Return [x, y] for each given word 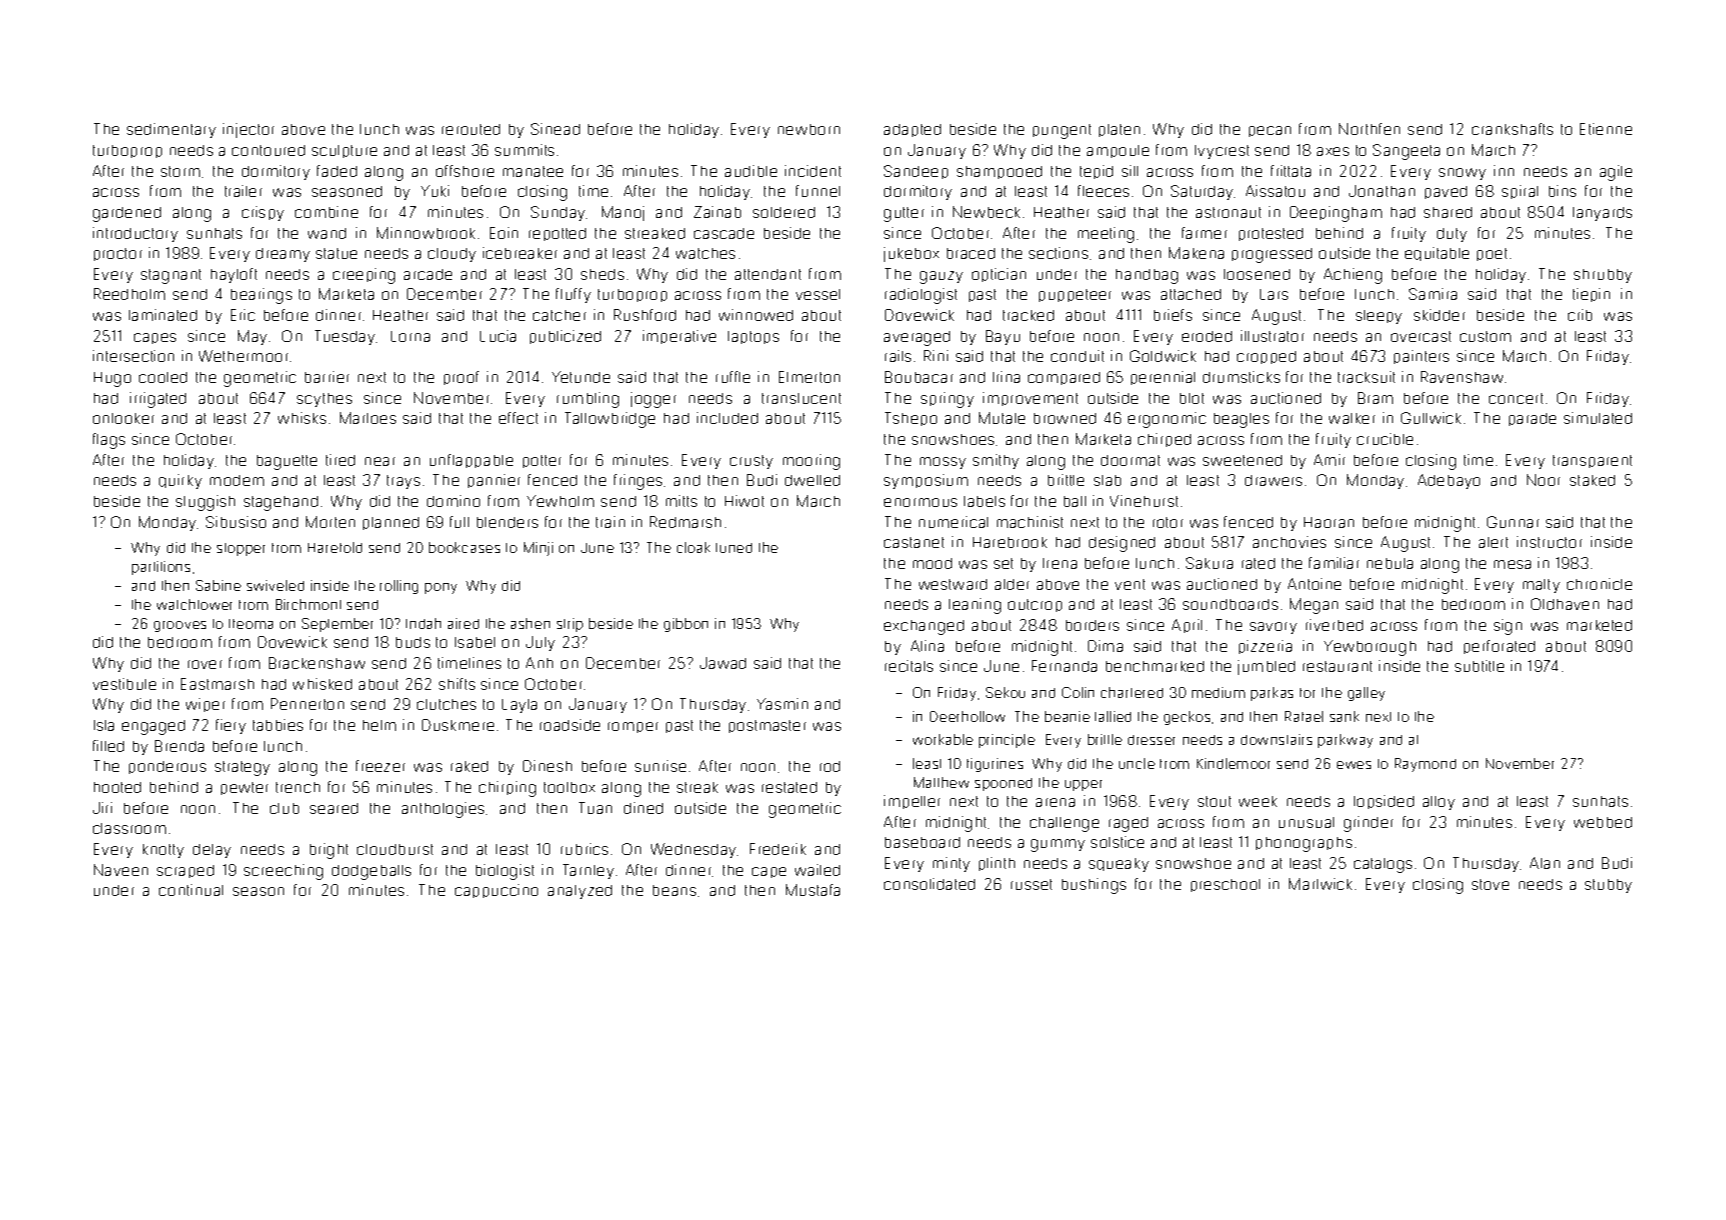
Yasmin [782, 704]
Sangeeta [1406, 152]
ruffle [733, 377]
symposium [926, 481]
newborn [809, 129]
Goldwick [1163, 356]
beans [674, 890]
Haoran [1329, 522]
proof [461, 378]
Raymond [1425, 765]
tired [340, 460]
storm [180, 171]
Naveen [121, 870]
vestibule [124, 684]
